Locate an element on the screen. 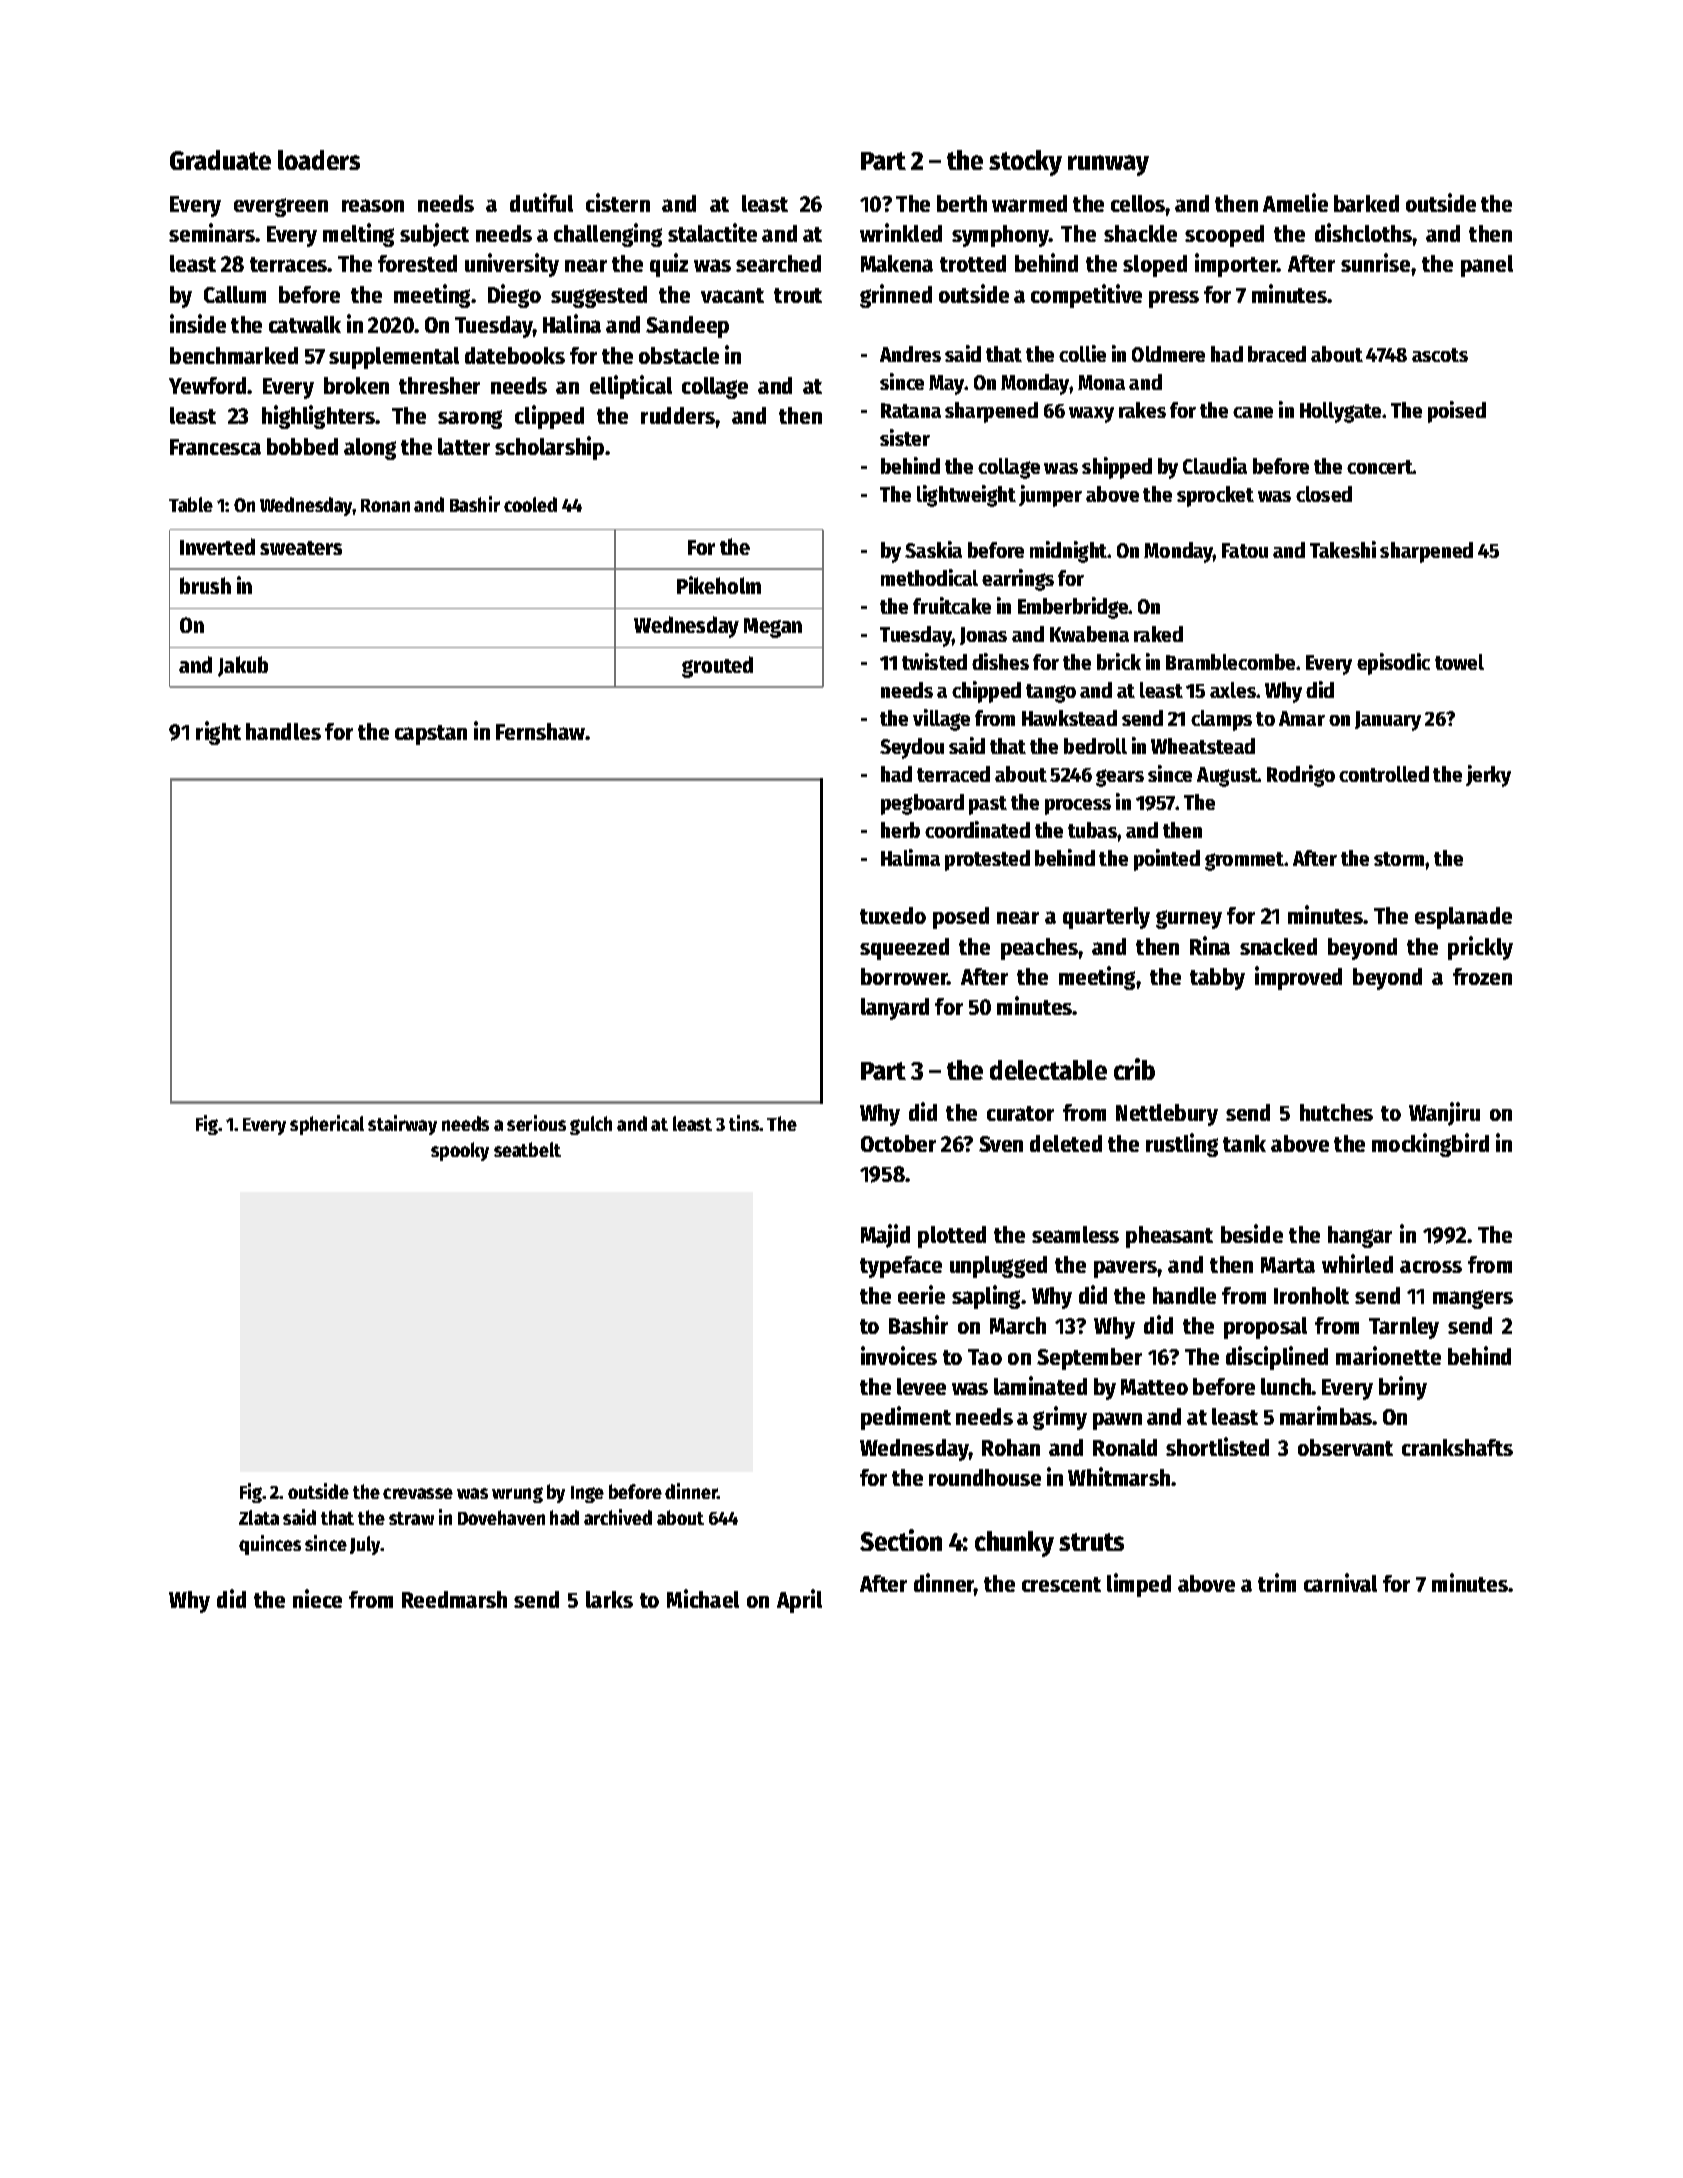 This screenshot has width=1683, height=2178. Takeshi is located at coordinates (1343, 549).
